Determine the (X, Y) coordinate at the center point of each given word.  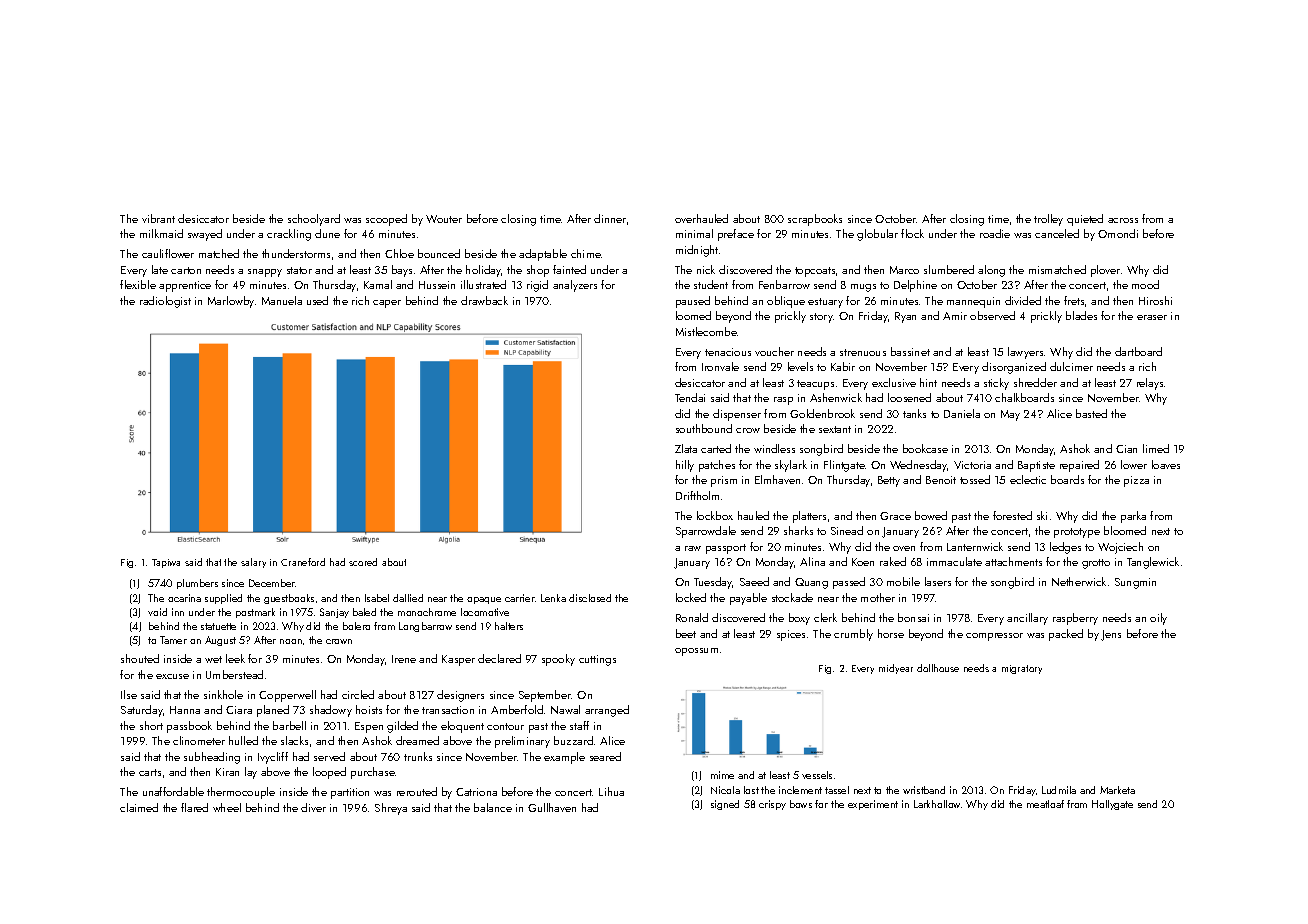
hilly (685, 466)
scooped (386, 220)
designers (460, 696)
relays (1150, 384)
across (1123, 220)
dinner (610, 218)
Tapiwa (166, 563)
